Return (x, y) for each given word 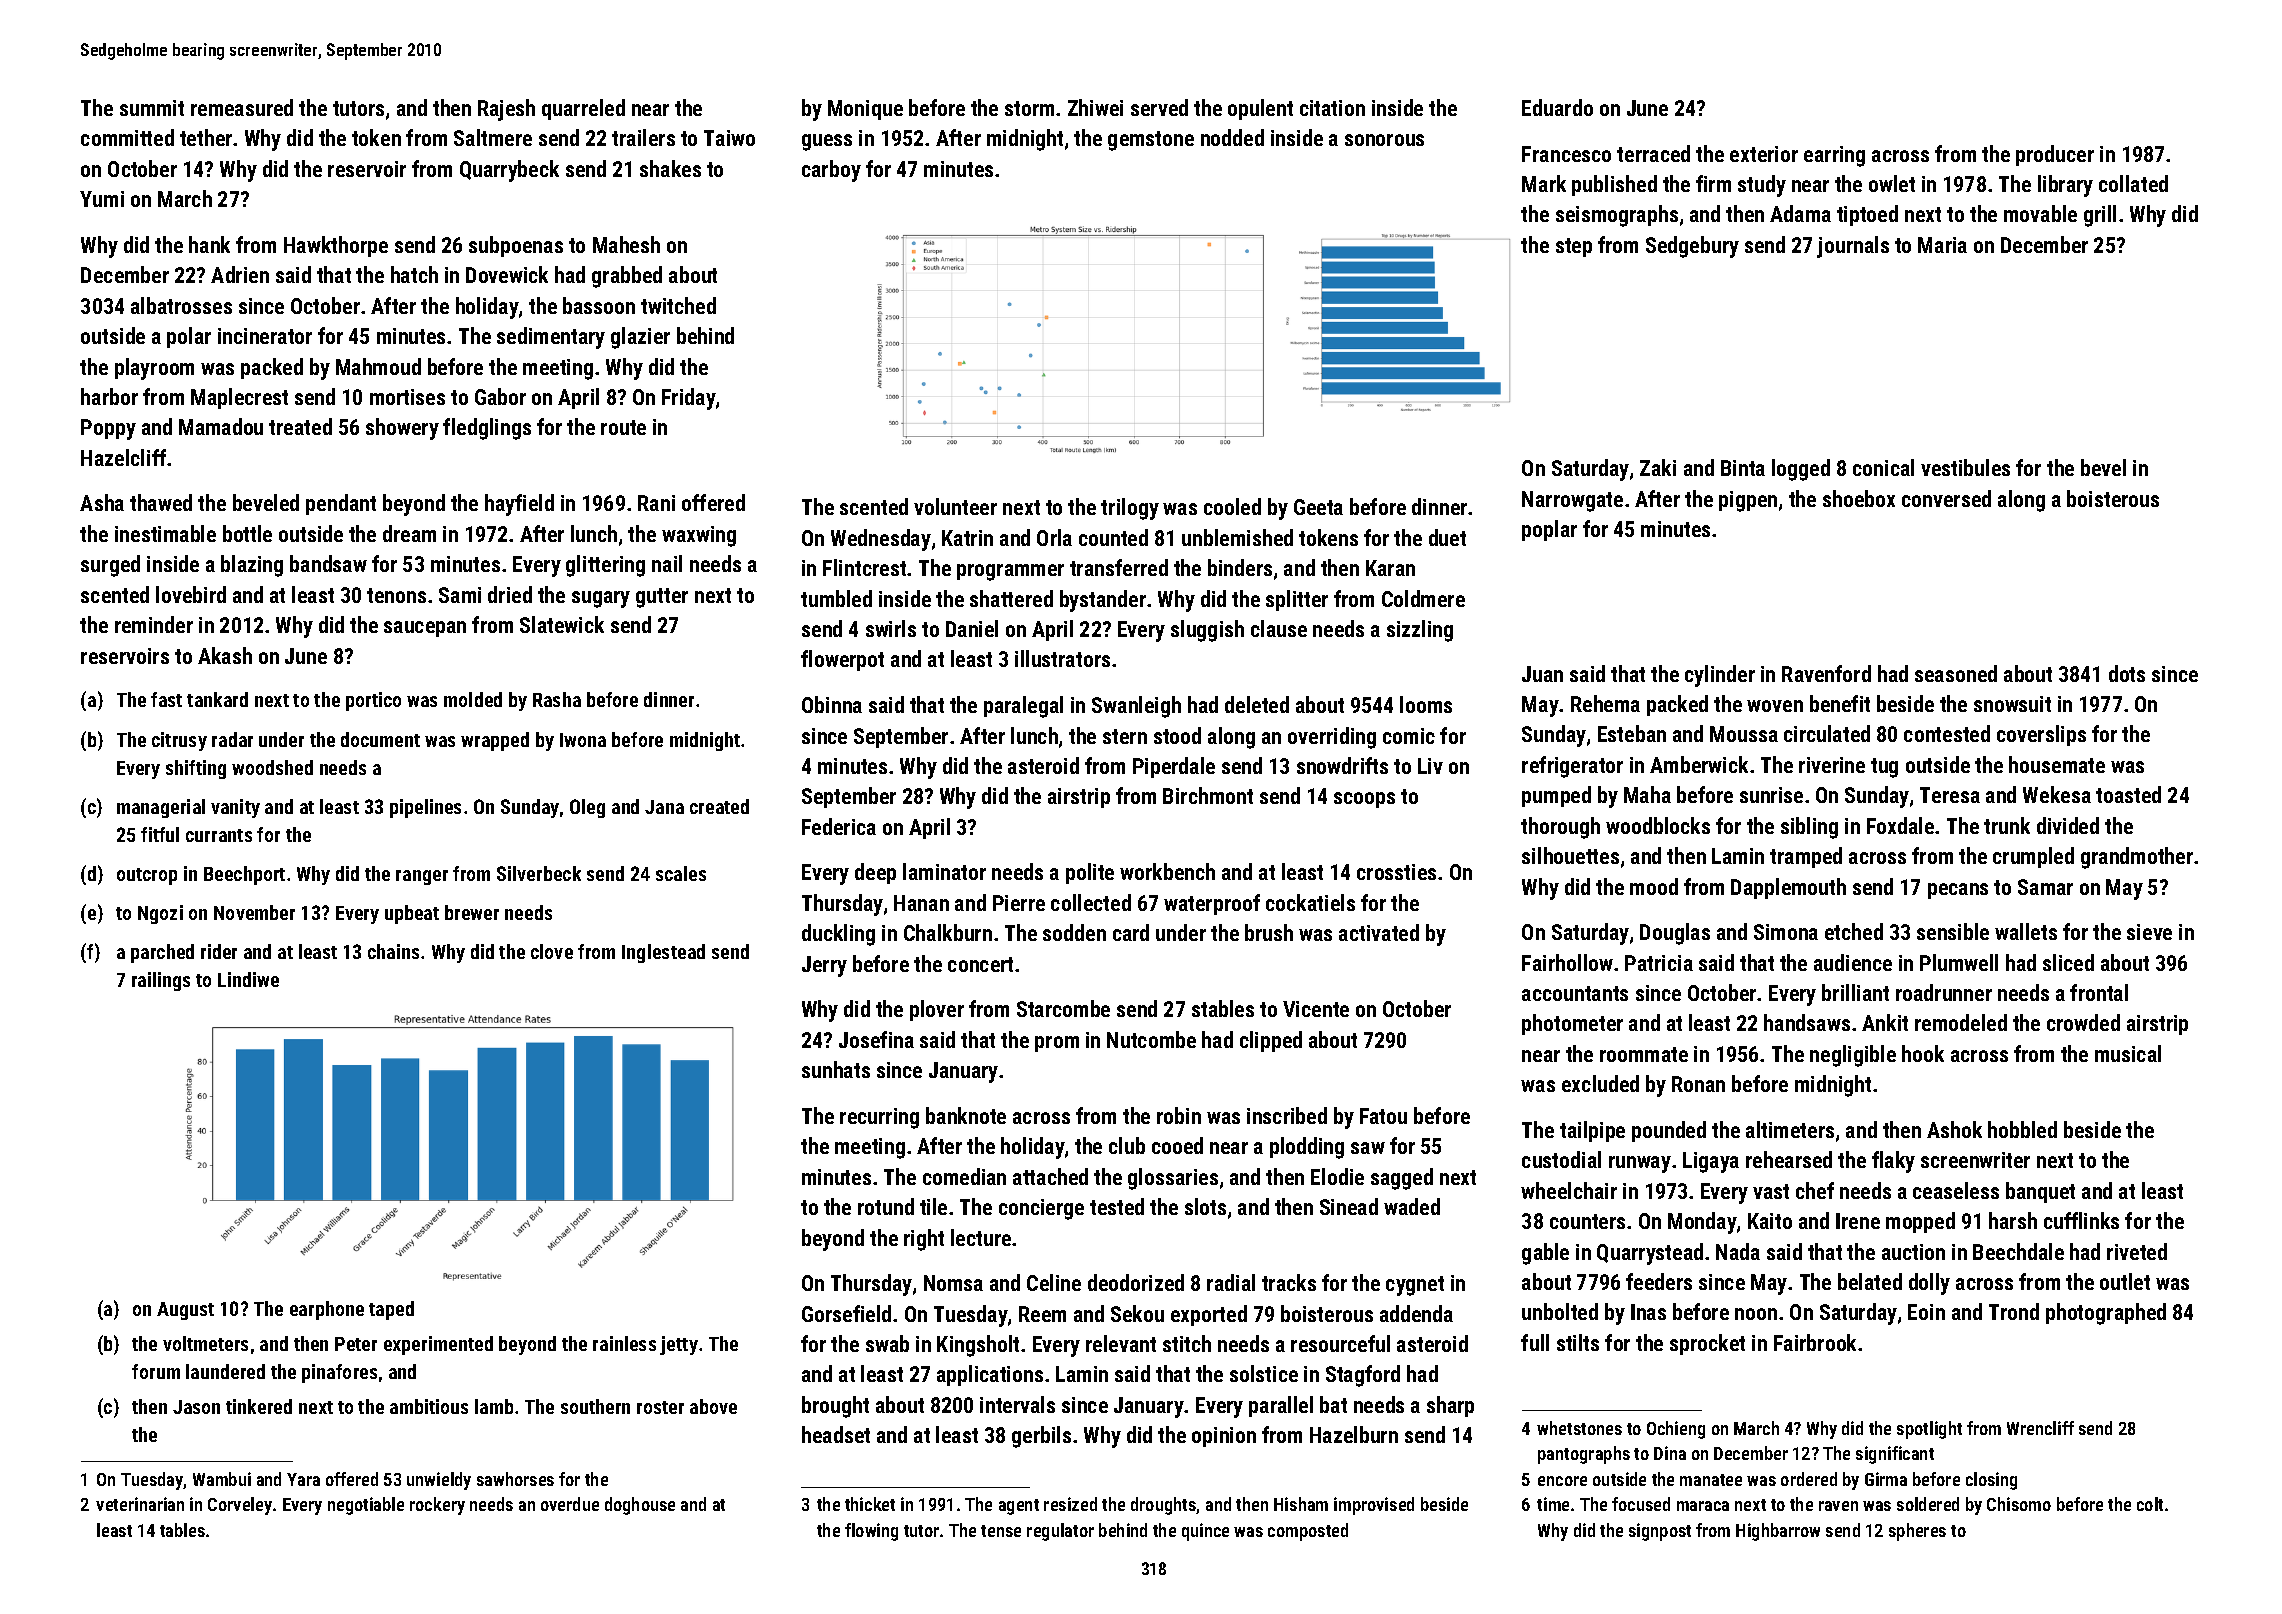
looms (1426, 704)
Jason (196, 1407)
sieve (2149, 932)
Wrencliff (2040, 1428)
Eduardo (1557, 107)
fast (166, 699)
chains (393, 951)
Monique (865, 110)
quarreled (583, 109)
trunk (2007, 825)
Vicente (1316, 1009)
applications (990, 1375)
